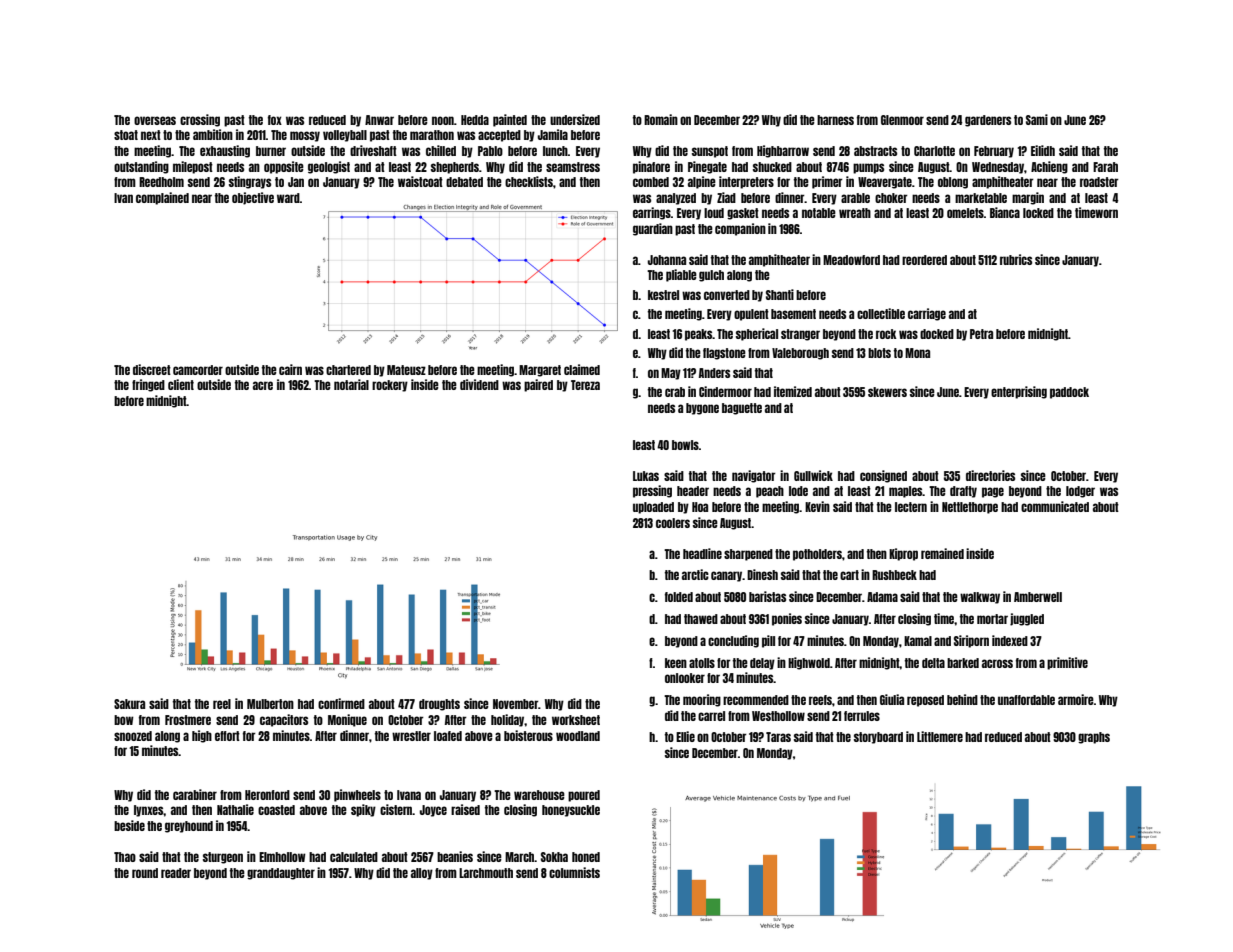 The height and width of the screenshot is (952, 1233). I want to click on maples, so click(906, 492).
